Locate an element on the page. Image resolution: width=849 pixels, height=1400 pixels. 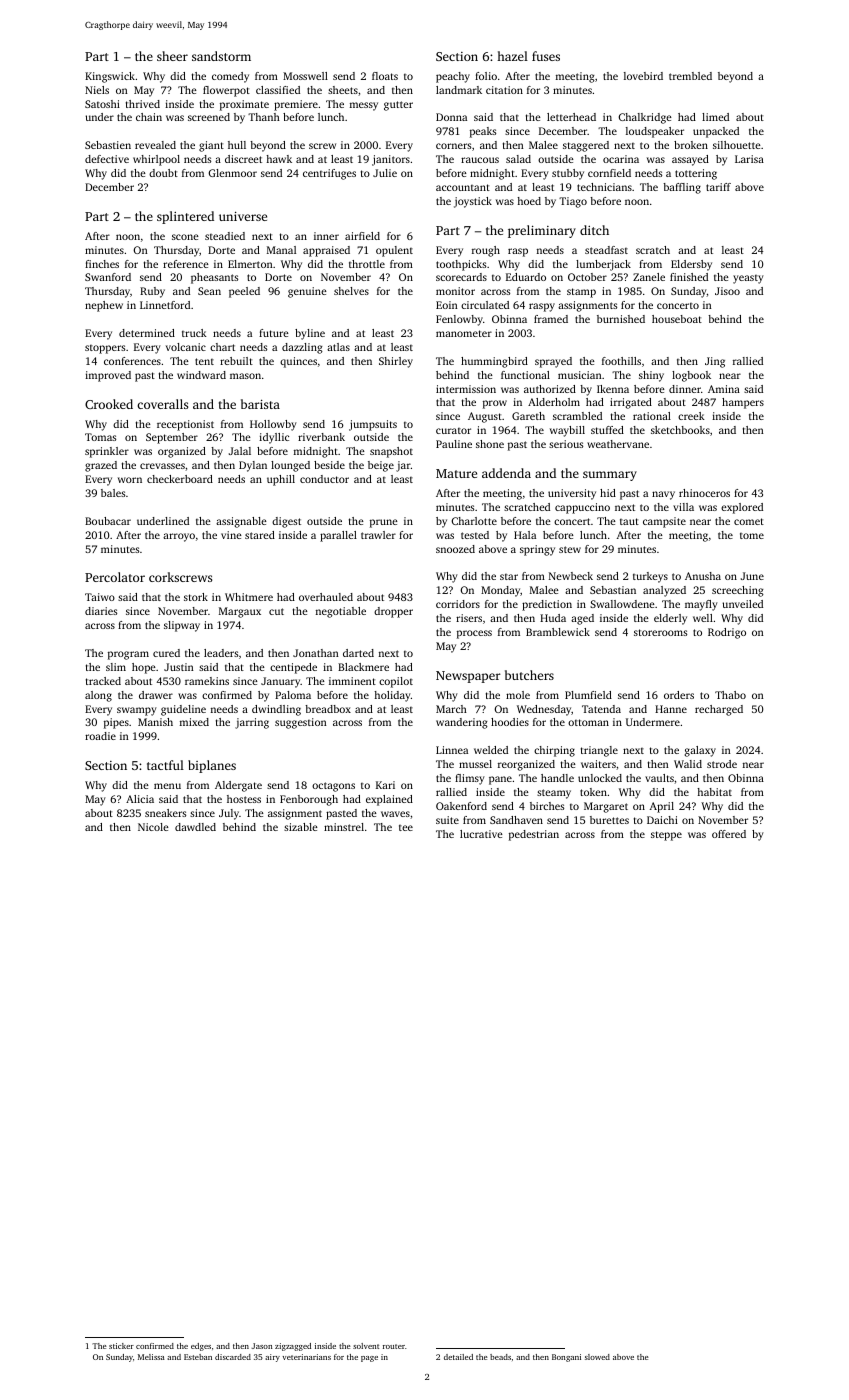
sticker is located at coordinates (121, 1346).
